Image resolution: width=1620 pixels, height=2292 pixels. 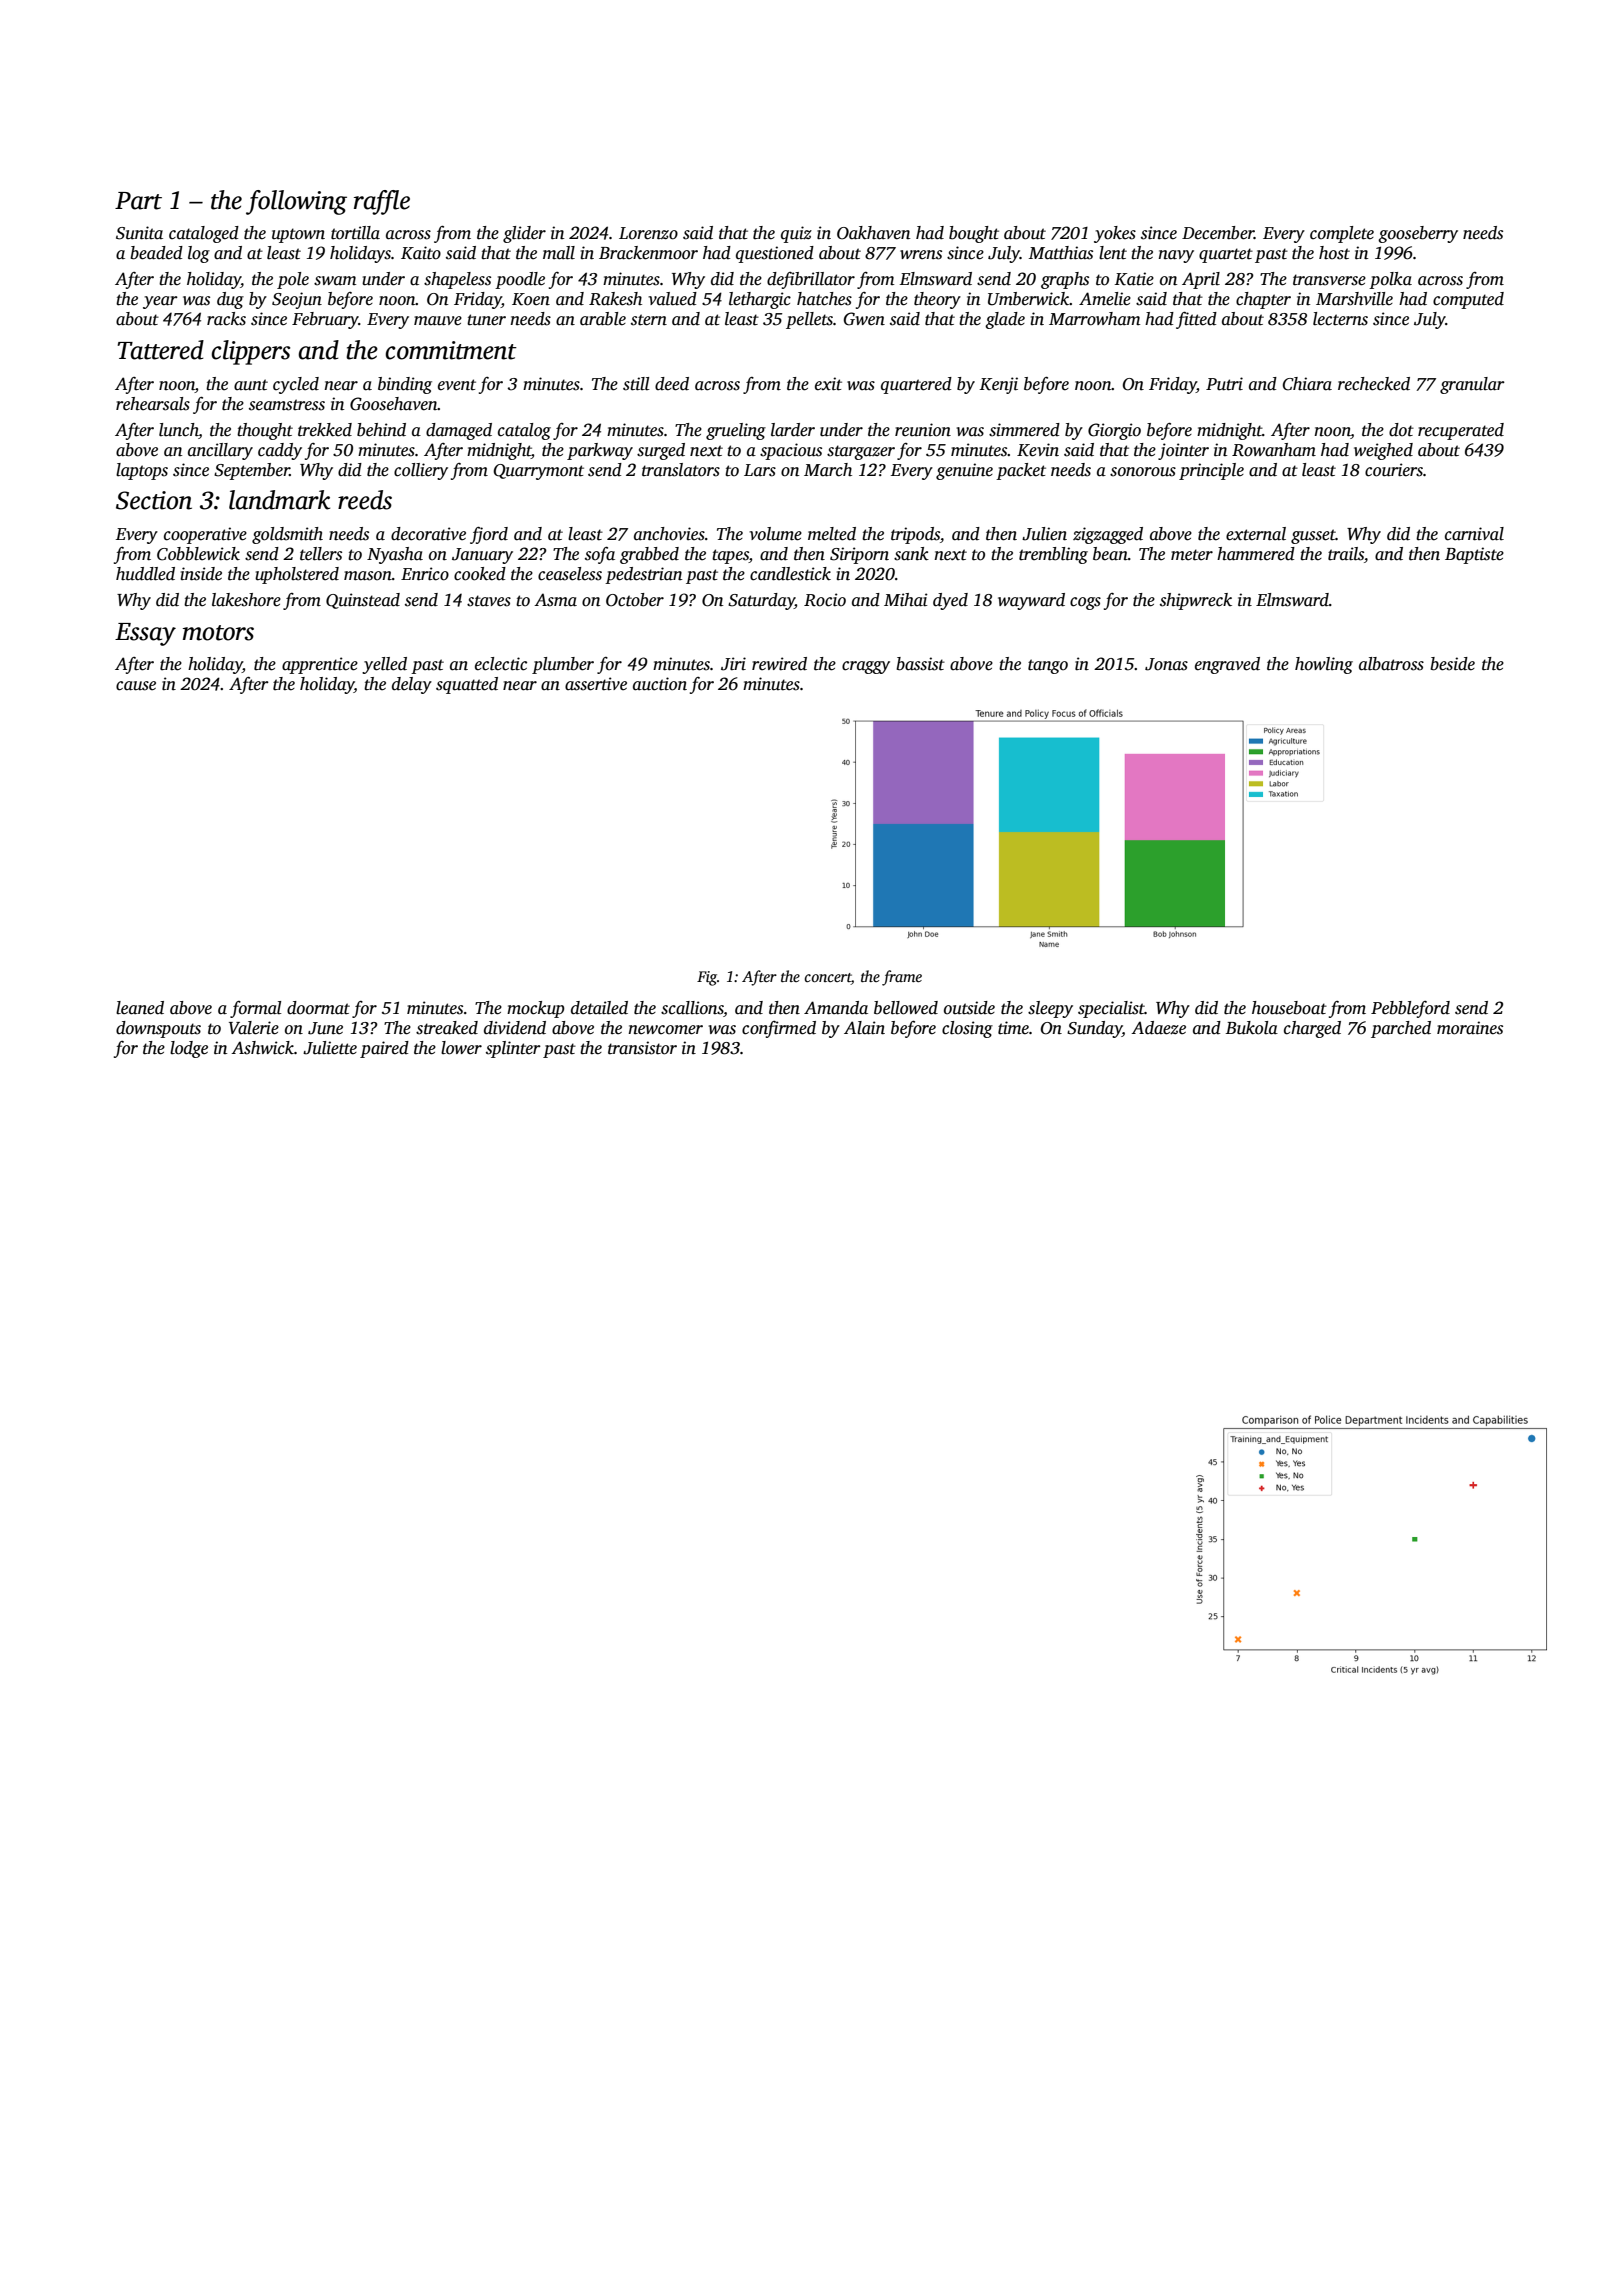 What do you see at coordinates (189, 1049) in the screenshot?
I see `lodge` at bounding box center [189, 1049].
